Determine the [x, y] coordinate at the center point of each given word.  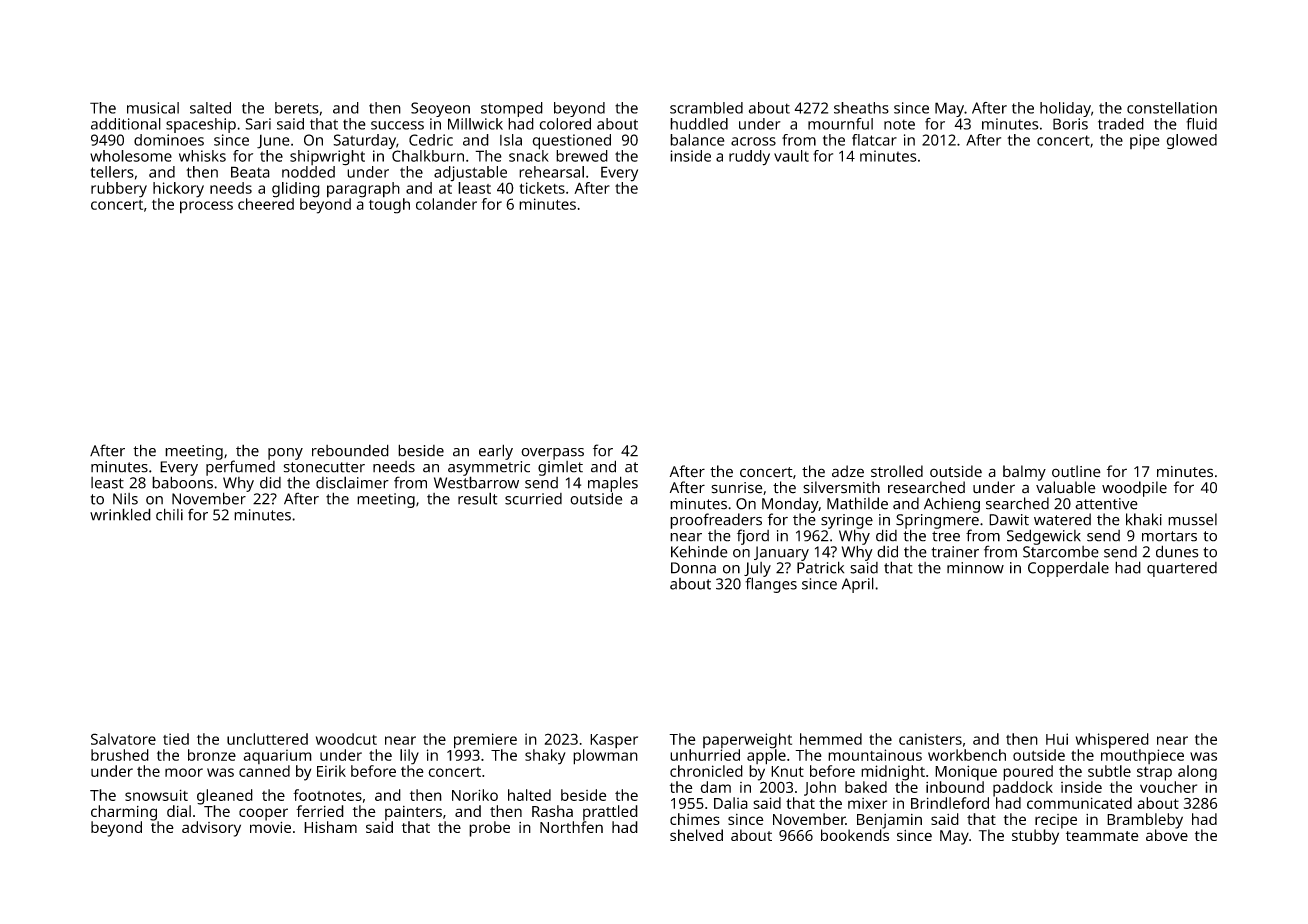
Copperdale [1068, 569]
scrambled [706, 108]
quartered [1182, 569]
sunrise [737, 488]
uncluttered [267, 739]
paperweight [747, 741]
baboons [182, 482]
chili [169, 514]
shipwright [327, 158]
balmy [1024, 473]
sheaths [861, 108]
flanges [771, 585]
